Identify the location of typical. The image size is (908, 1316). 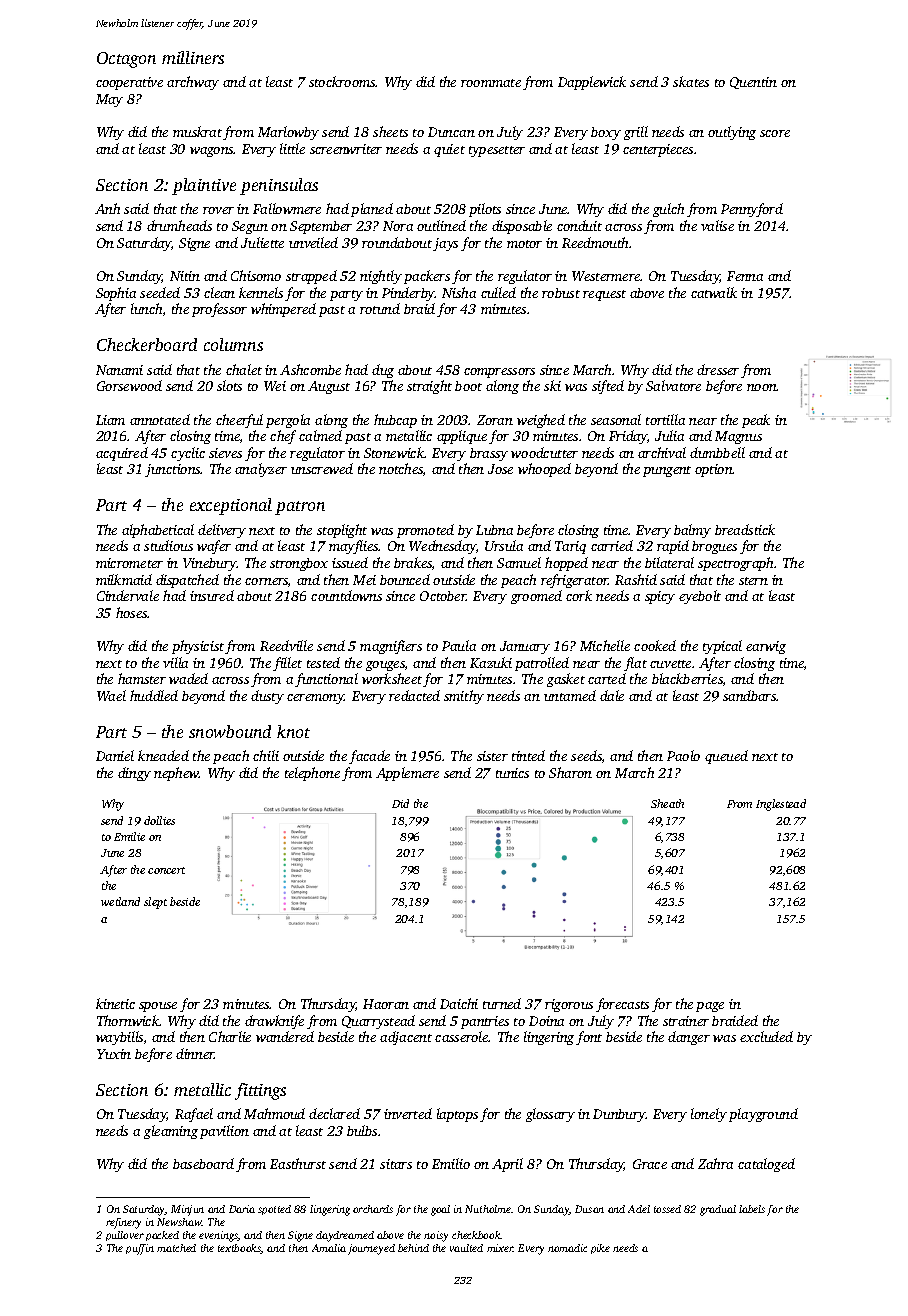
(722, 647).
